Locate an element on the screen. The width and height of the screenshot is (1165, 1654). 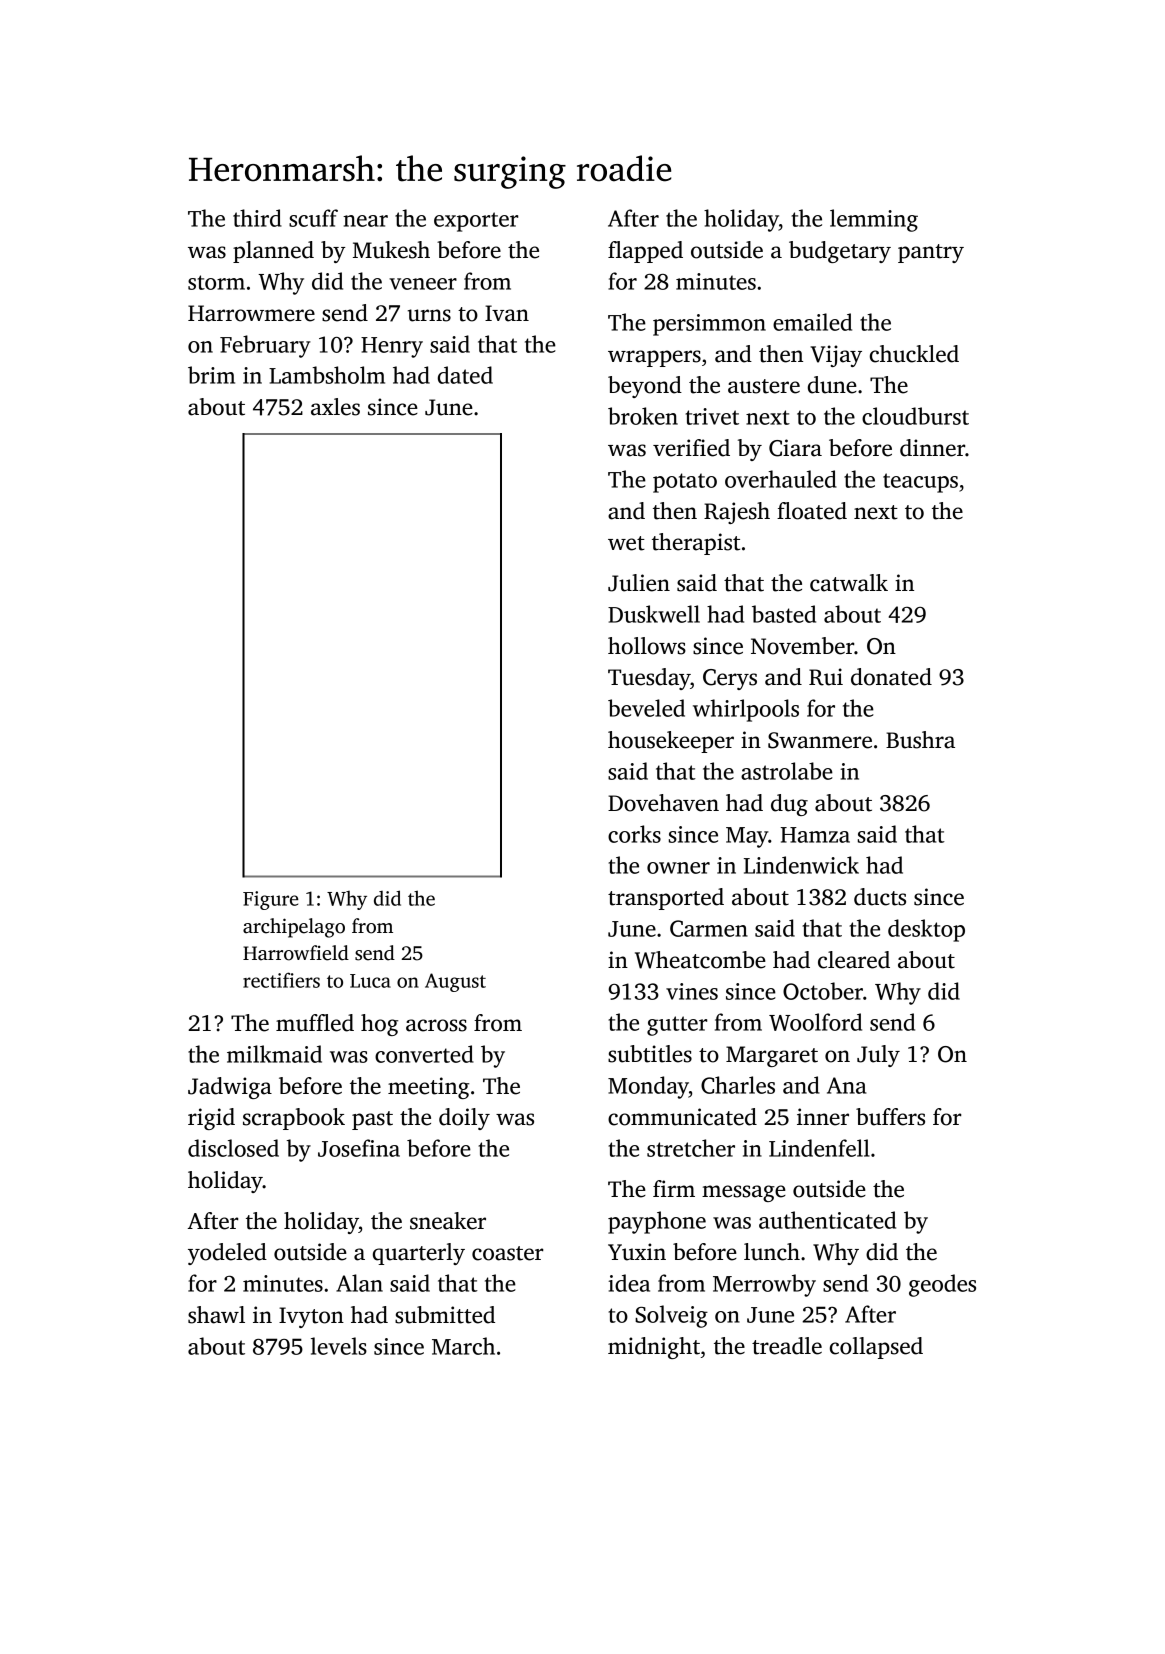
corks is located at coordinates (634, 834).
